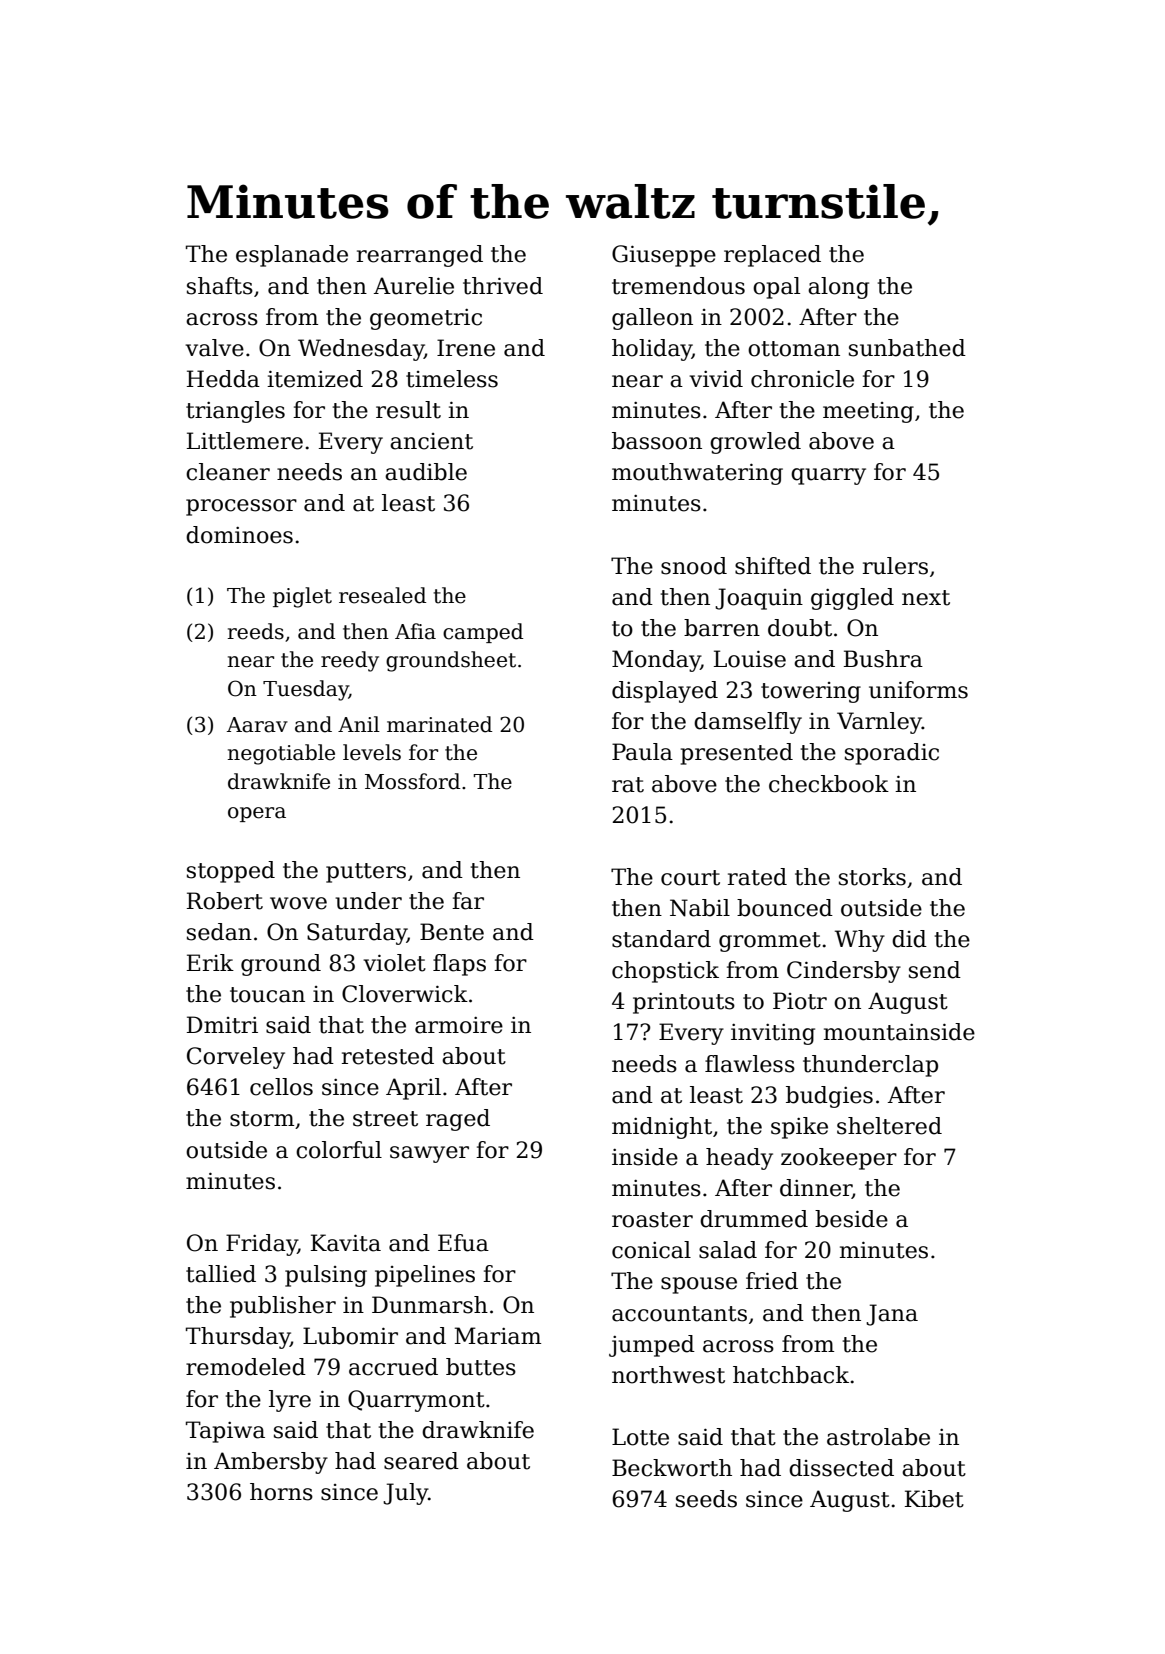  Describe the element at coordinates (883, 659) in the screenshot. I see `Bushra` at that location.
